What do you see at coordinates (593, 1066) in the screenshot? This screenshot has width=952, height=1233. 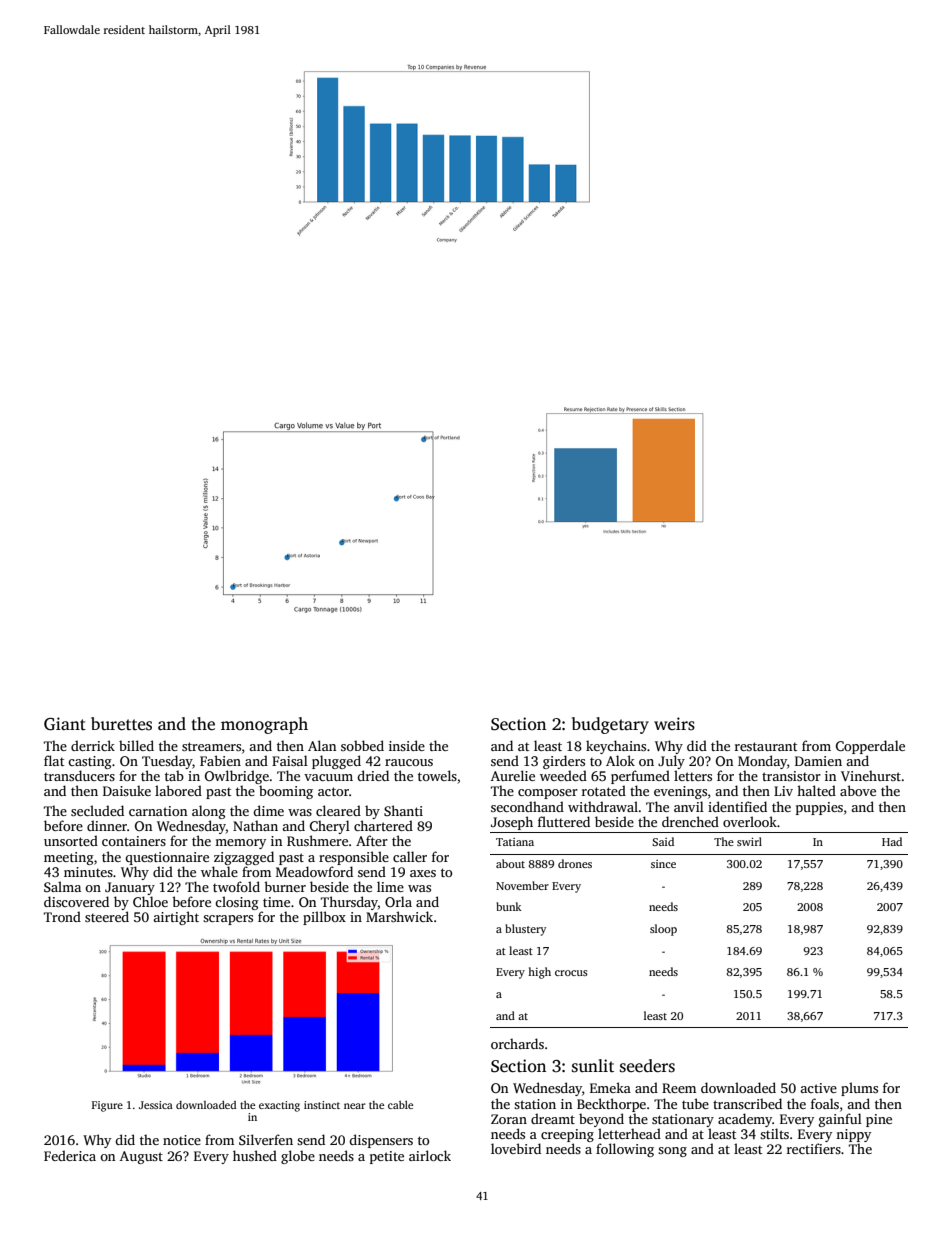 I see `sunlit` at bounding box center [593, 1066].
